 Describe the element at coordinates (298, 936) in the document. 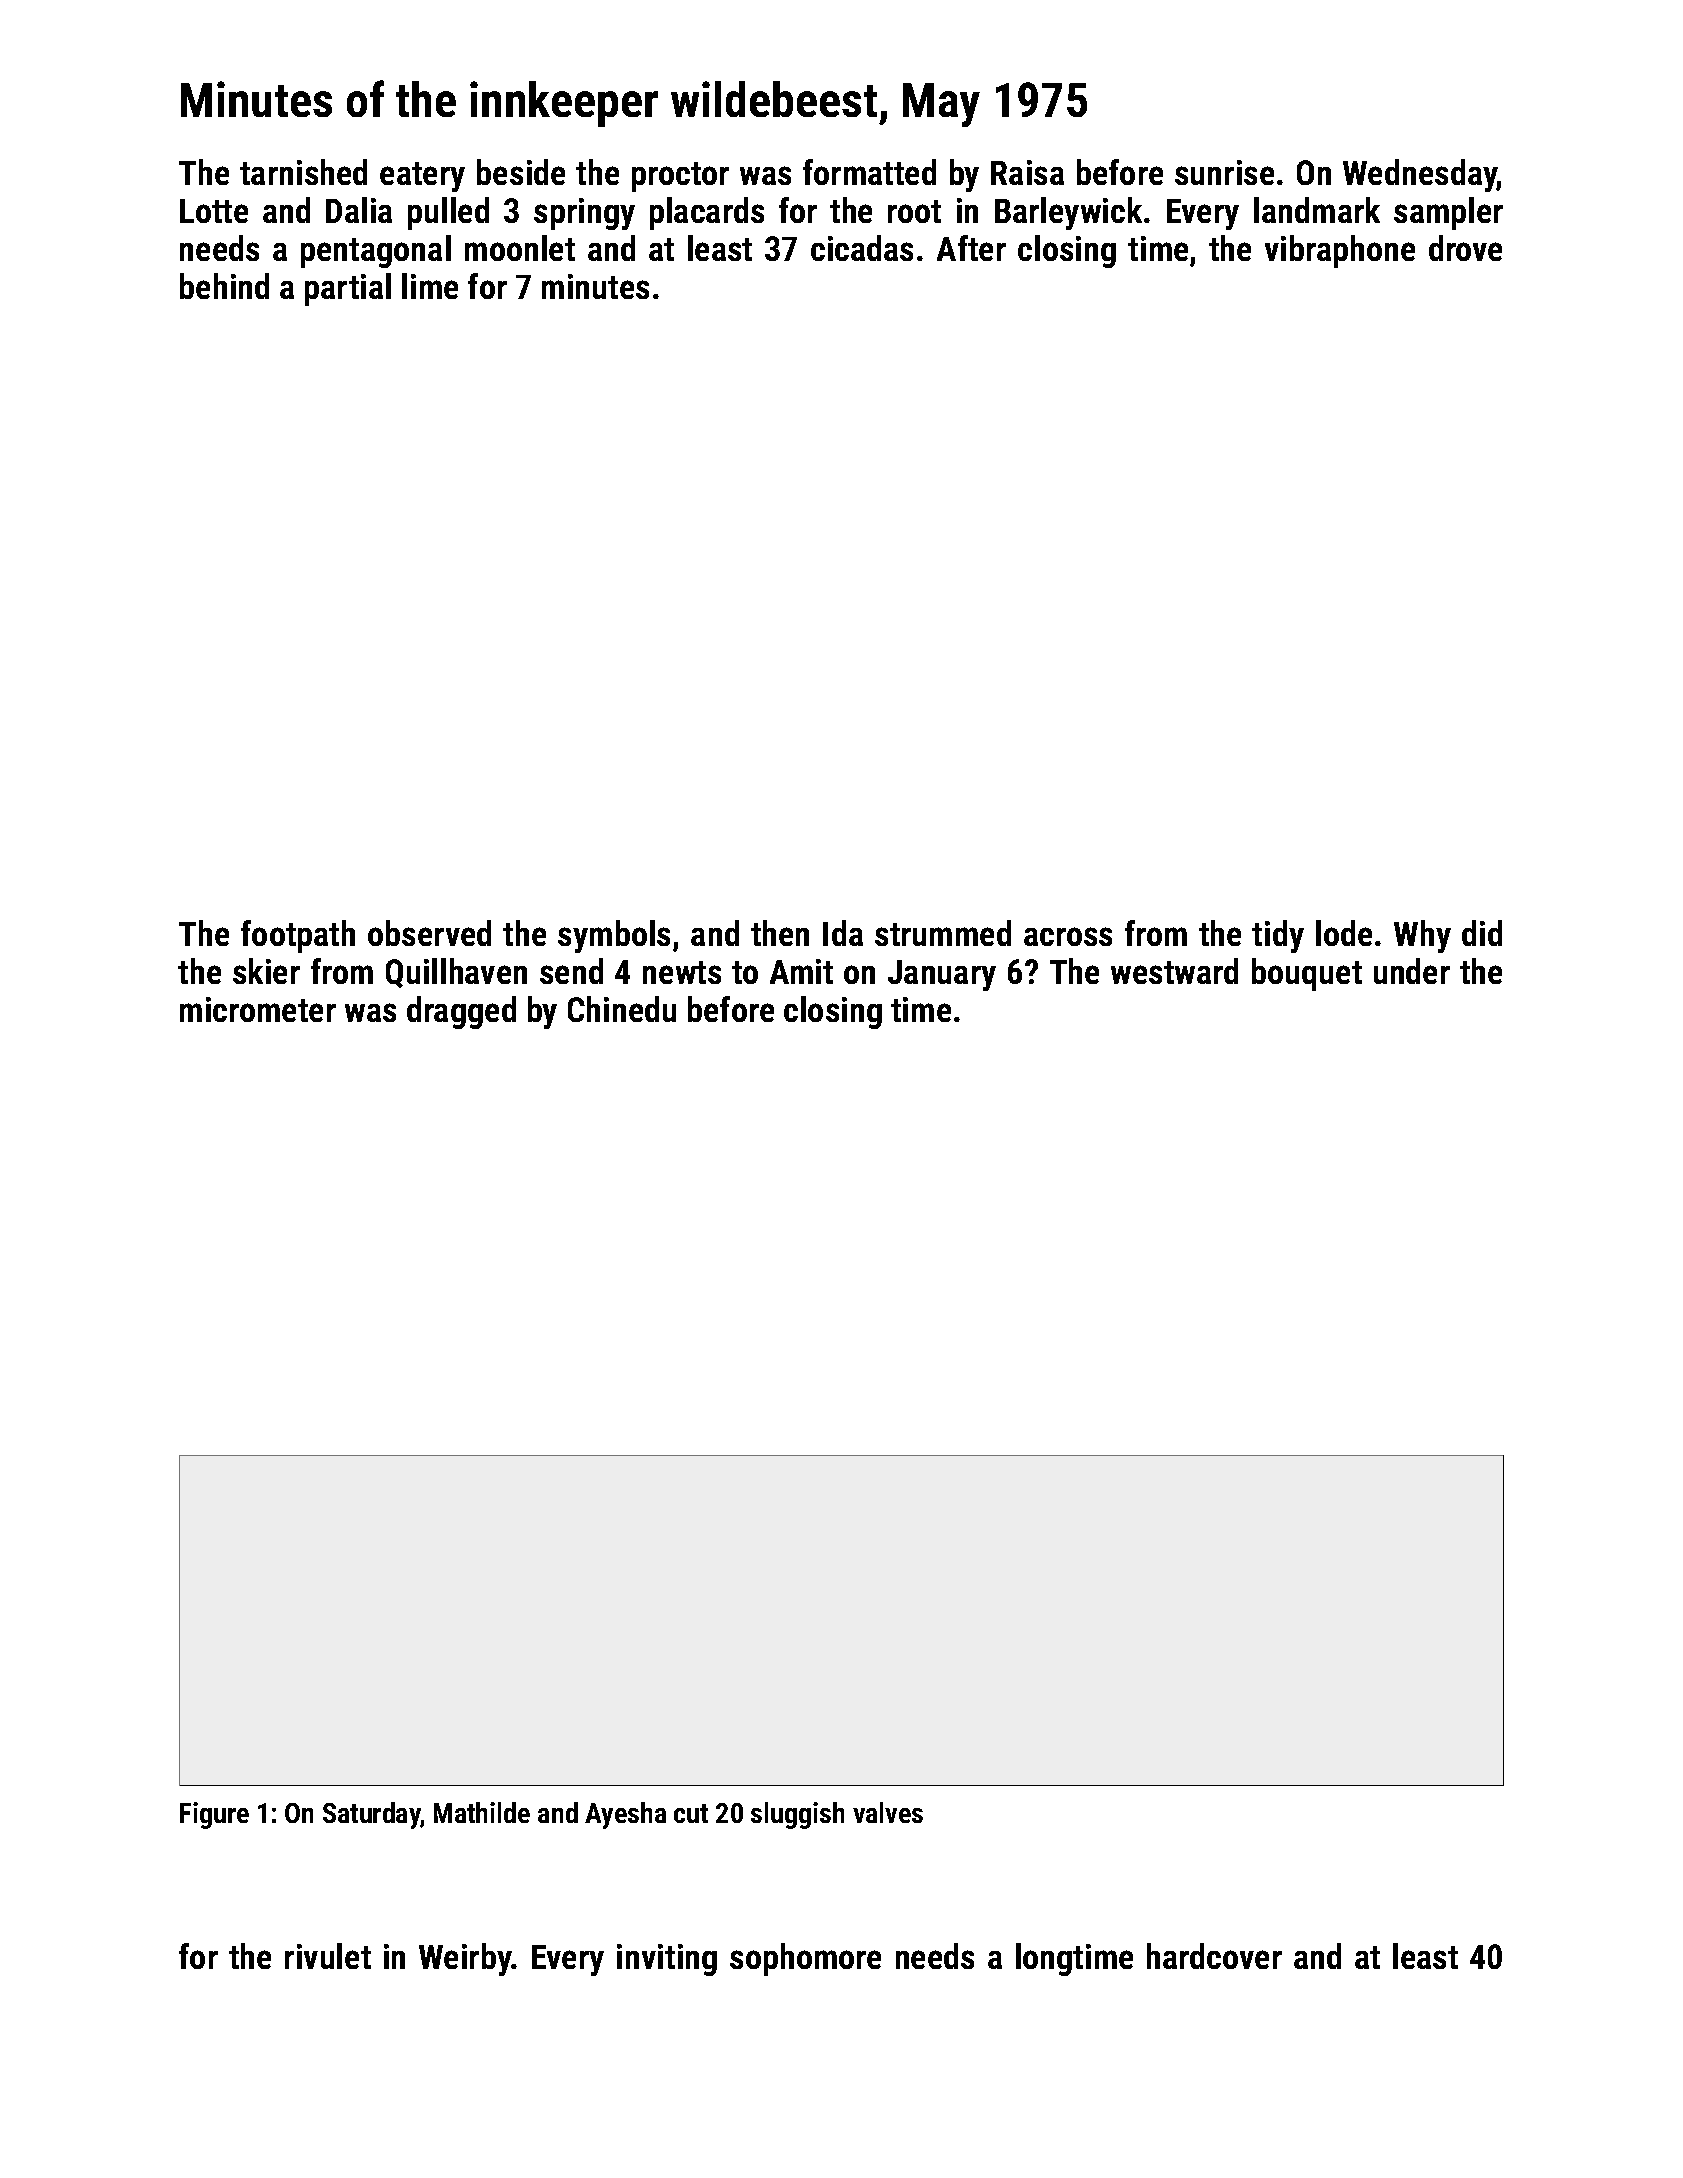

I see `footpath` at that location.
